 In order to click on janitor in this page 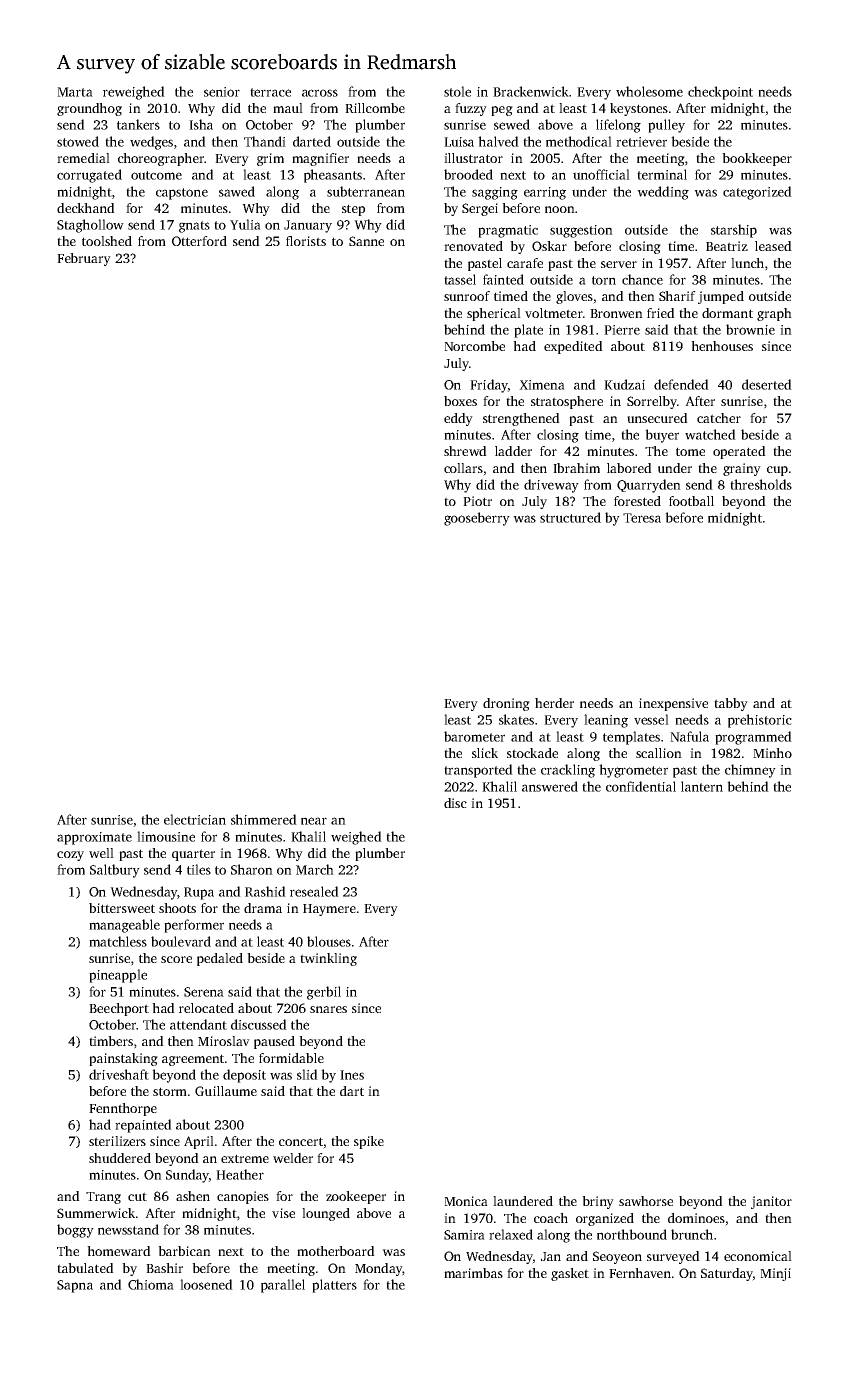, I will do `click(771, 1202)`.
